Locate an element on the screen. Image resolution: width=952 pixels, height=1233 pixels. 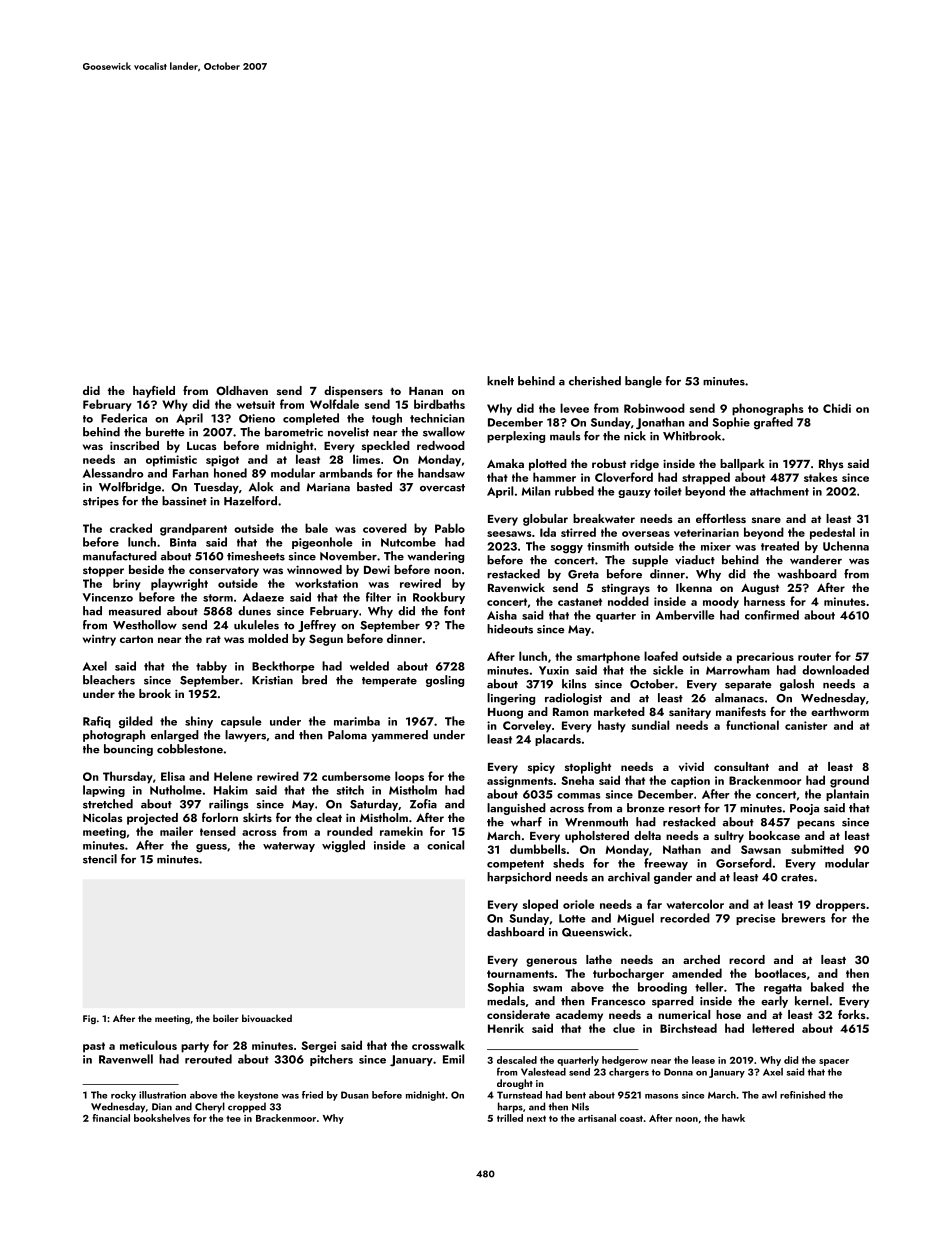
bivouacked is located at coordinates (267, 1018).
